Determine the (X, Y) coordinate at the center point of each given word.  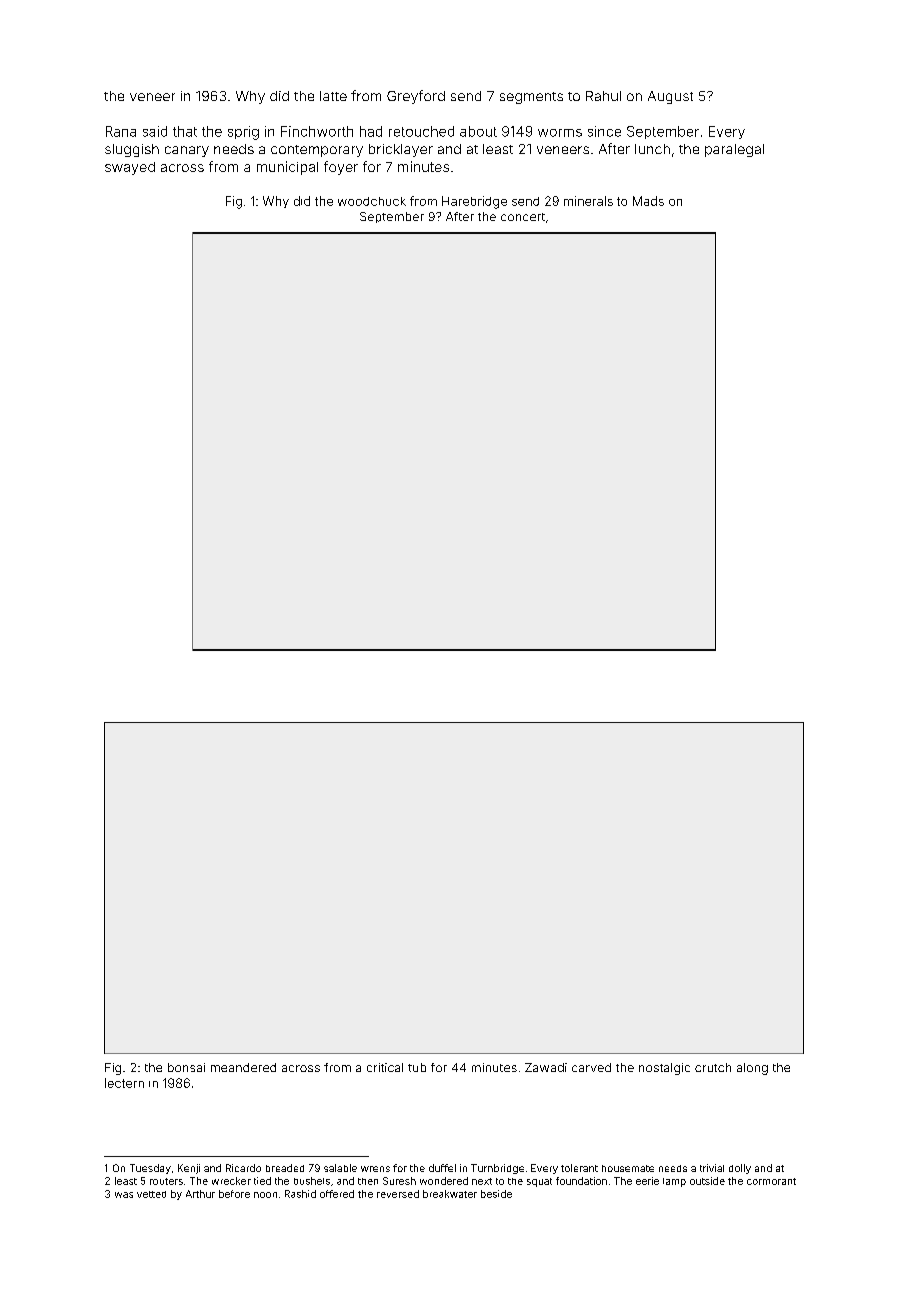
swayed (130, 168)
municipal (287, 168)
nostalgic (664, 1069)
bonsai (186, 1067)
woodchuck (372, 201)
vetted (151, 1194)
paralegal (734, 150)
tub (417, 1067)
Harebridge (474, 202)
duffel (442, 1168)
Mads (648, 201)
